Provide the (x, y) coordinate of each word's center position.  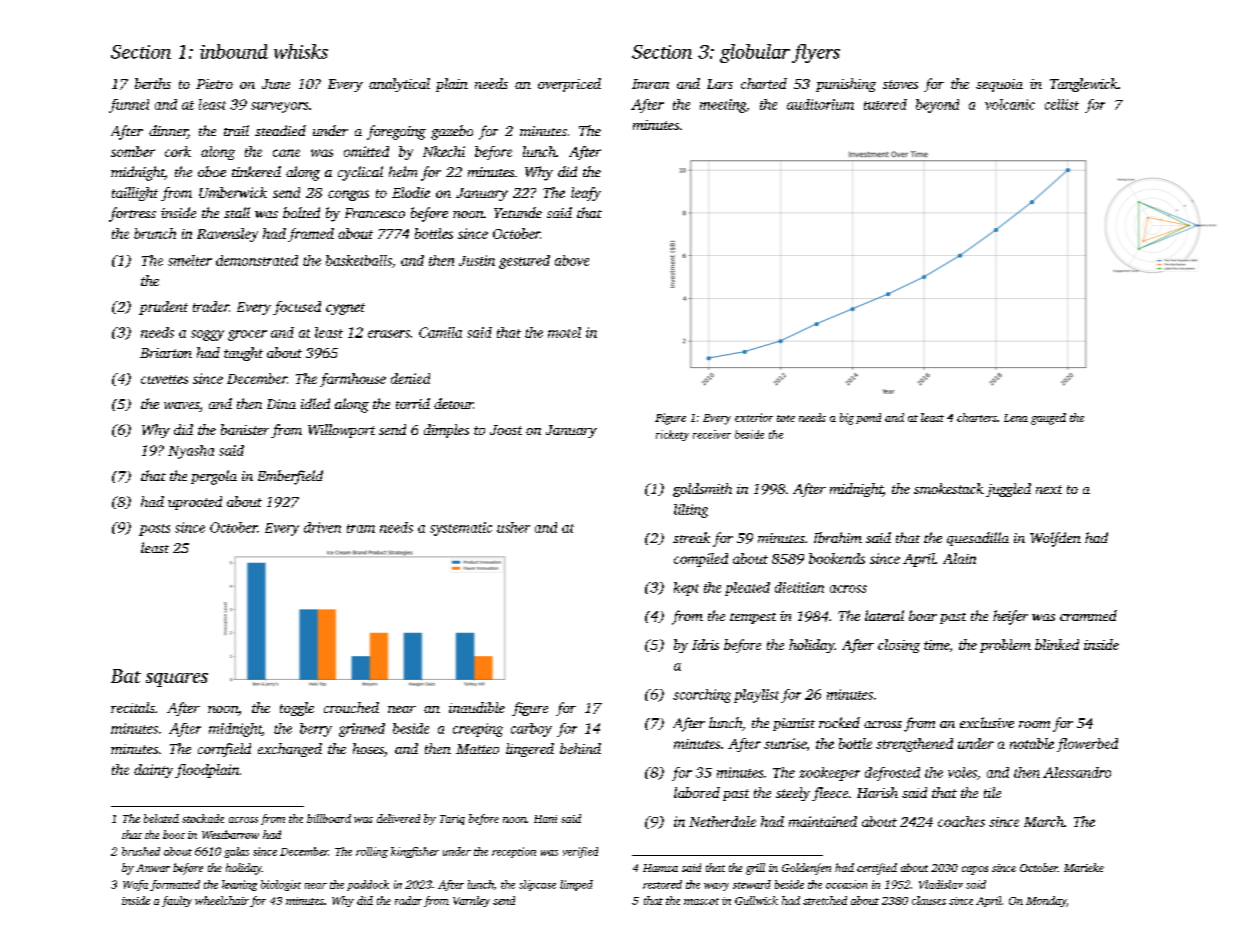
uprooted (195, 503)
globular (755, 53)
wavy (716, 887)
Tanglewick (1084, 85)
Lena (1016, 418)
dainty (153, 771)
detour (453, 403)
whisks (301, 51)
